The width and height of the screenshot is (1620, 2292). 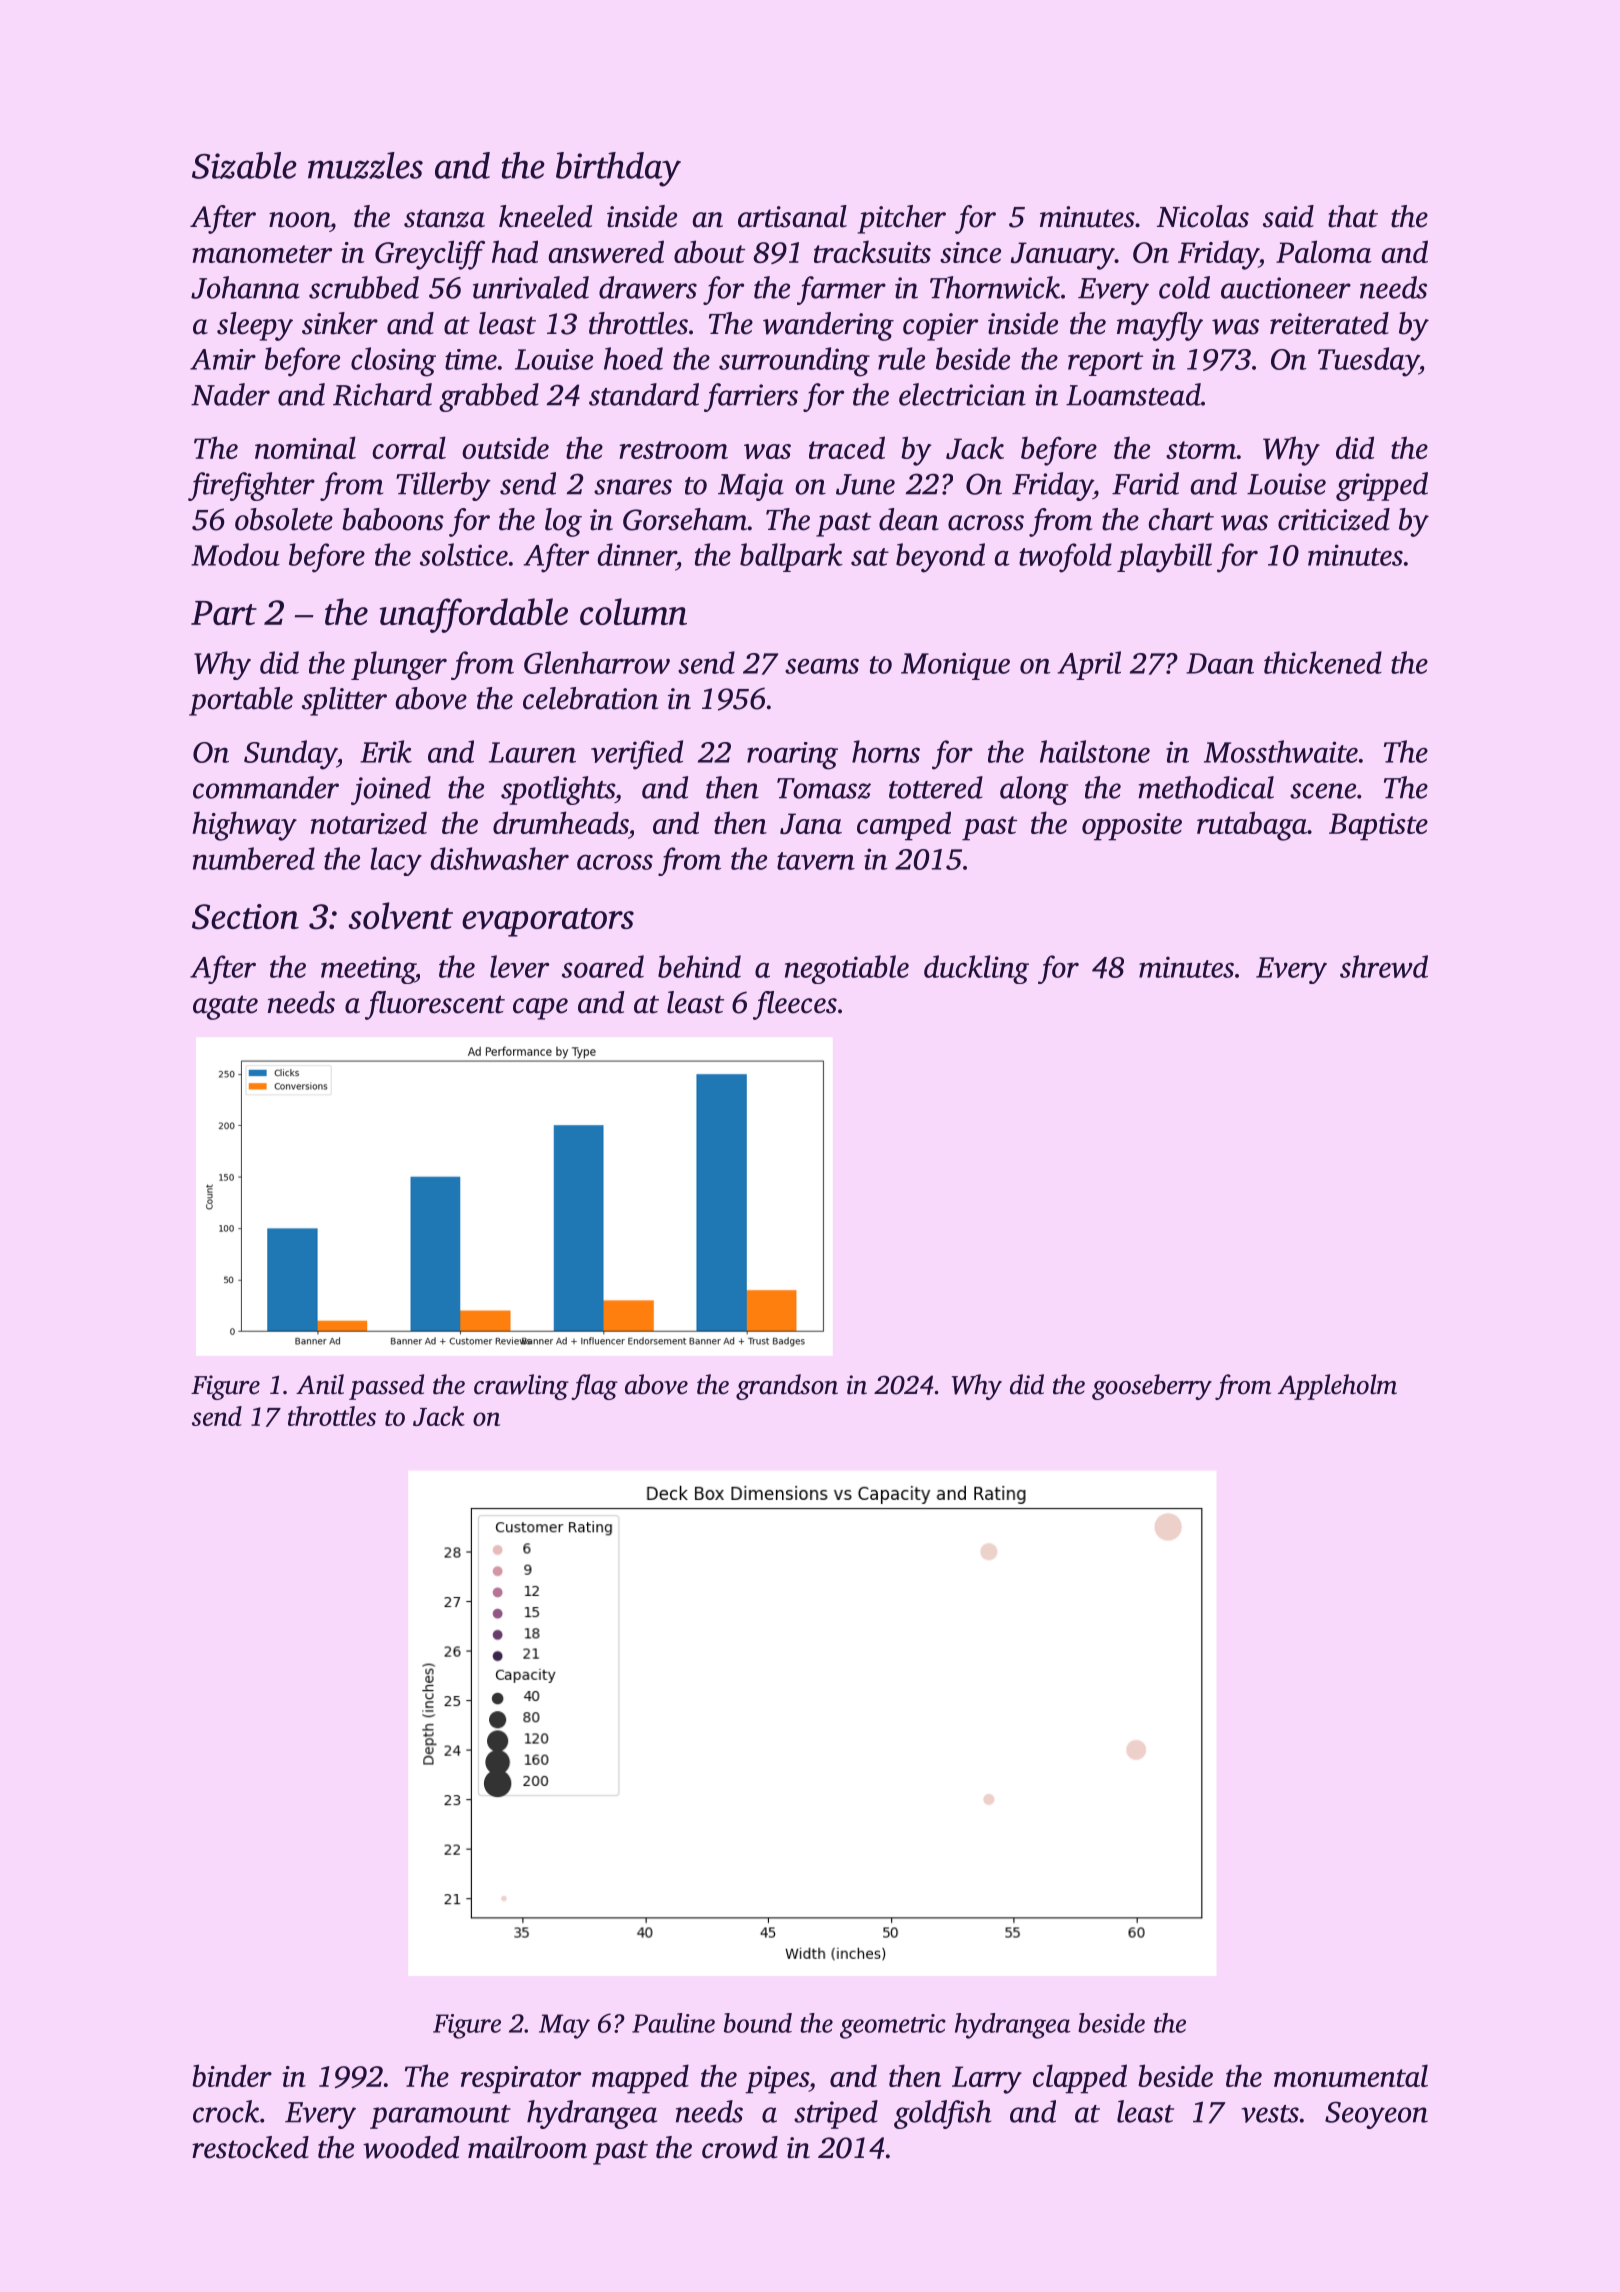 What do you see at coordinates (1184, 287) in the screenshot?
I see `cold` at bounding box center [1184, 287].
